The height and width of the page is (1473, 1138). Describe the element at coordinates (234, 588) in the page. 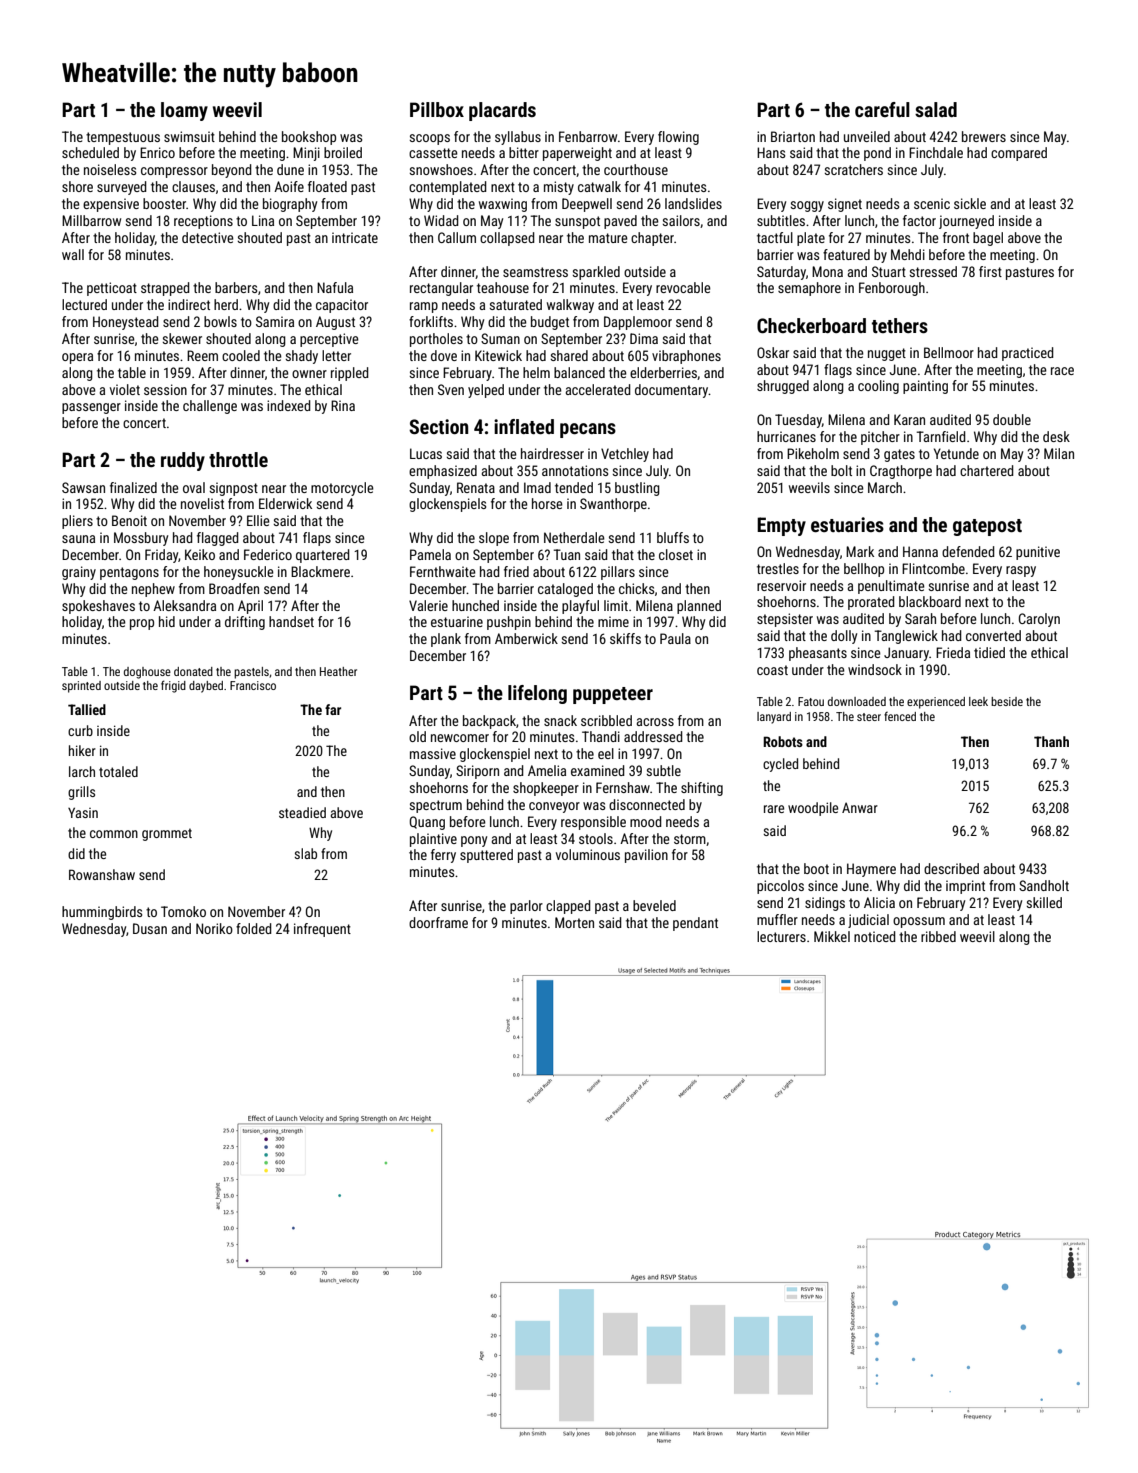

I see `Broadfen` at that location.
